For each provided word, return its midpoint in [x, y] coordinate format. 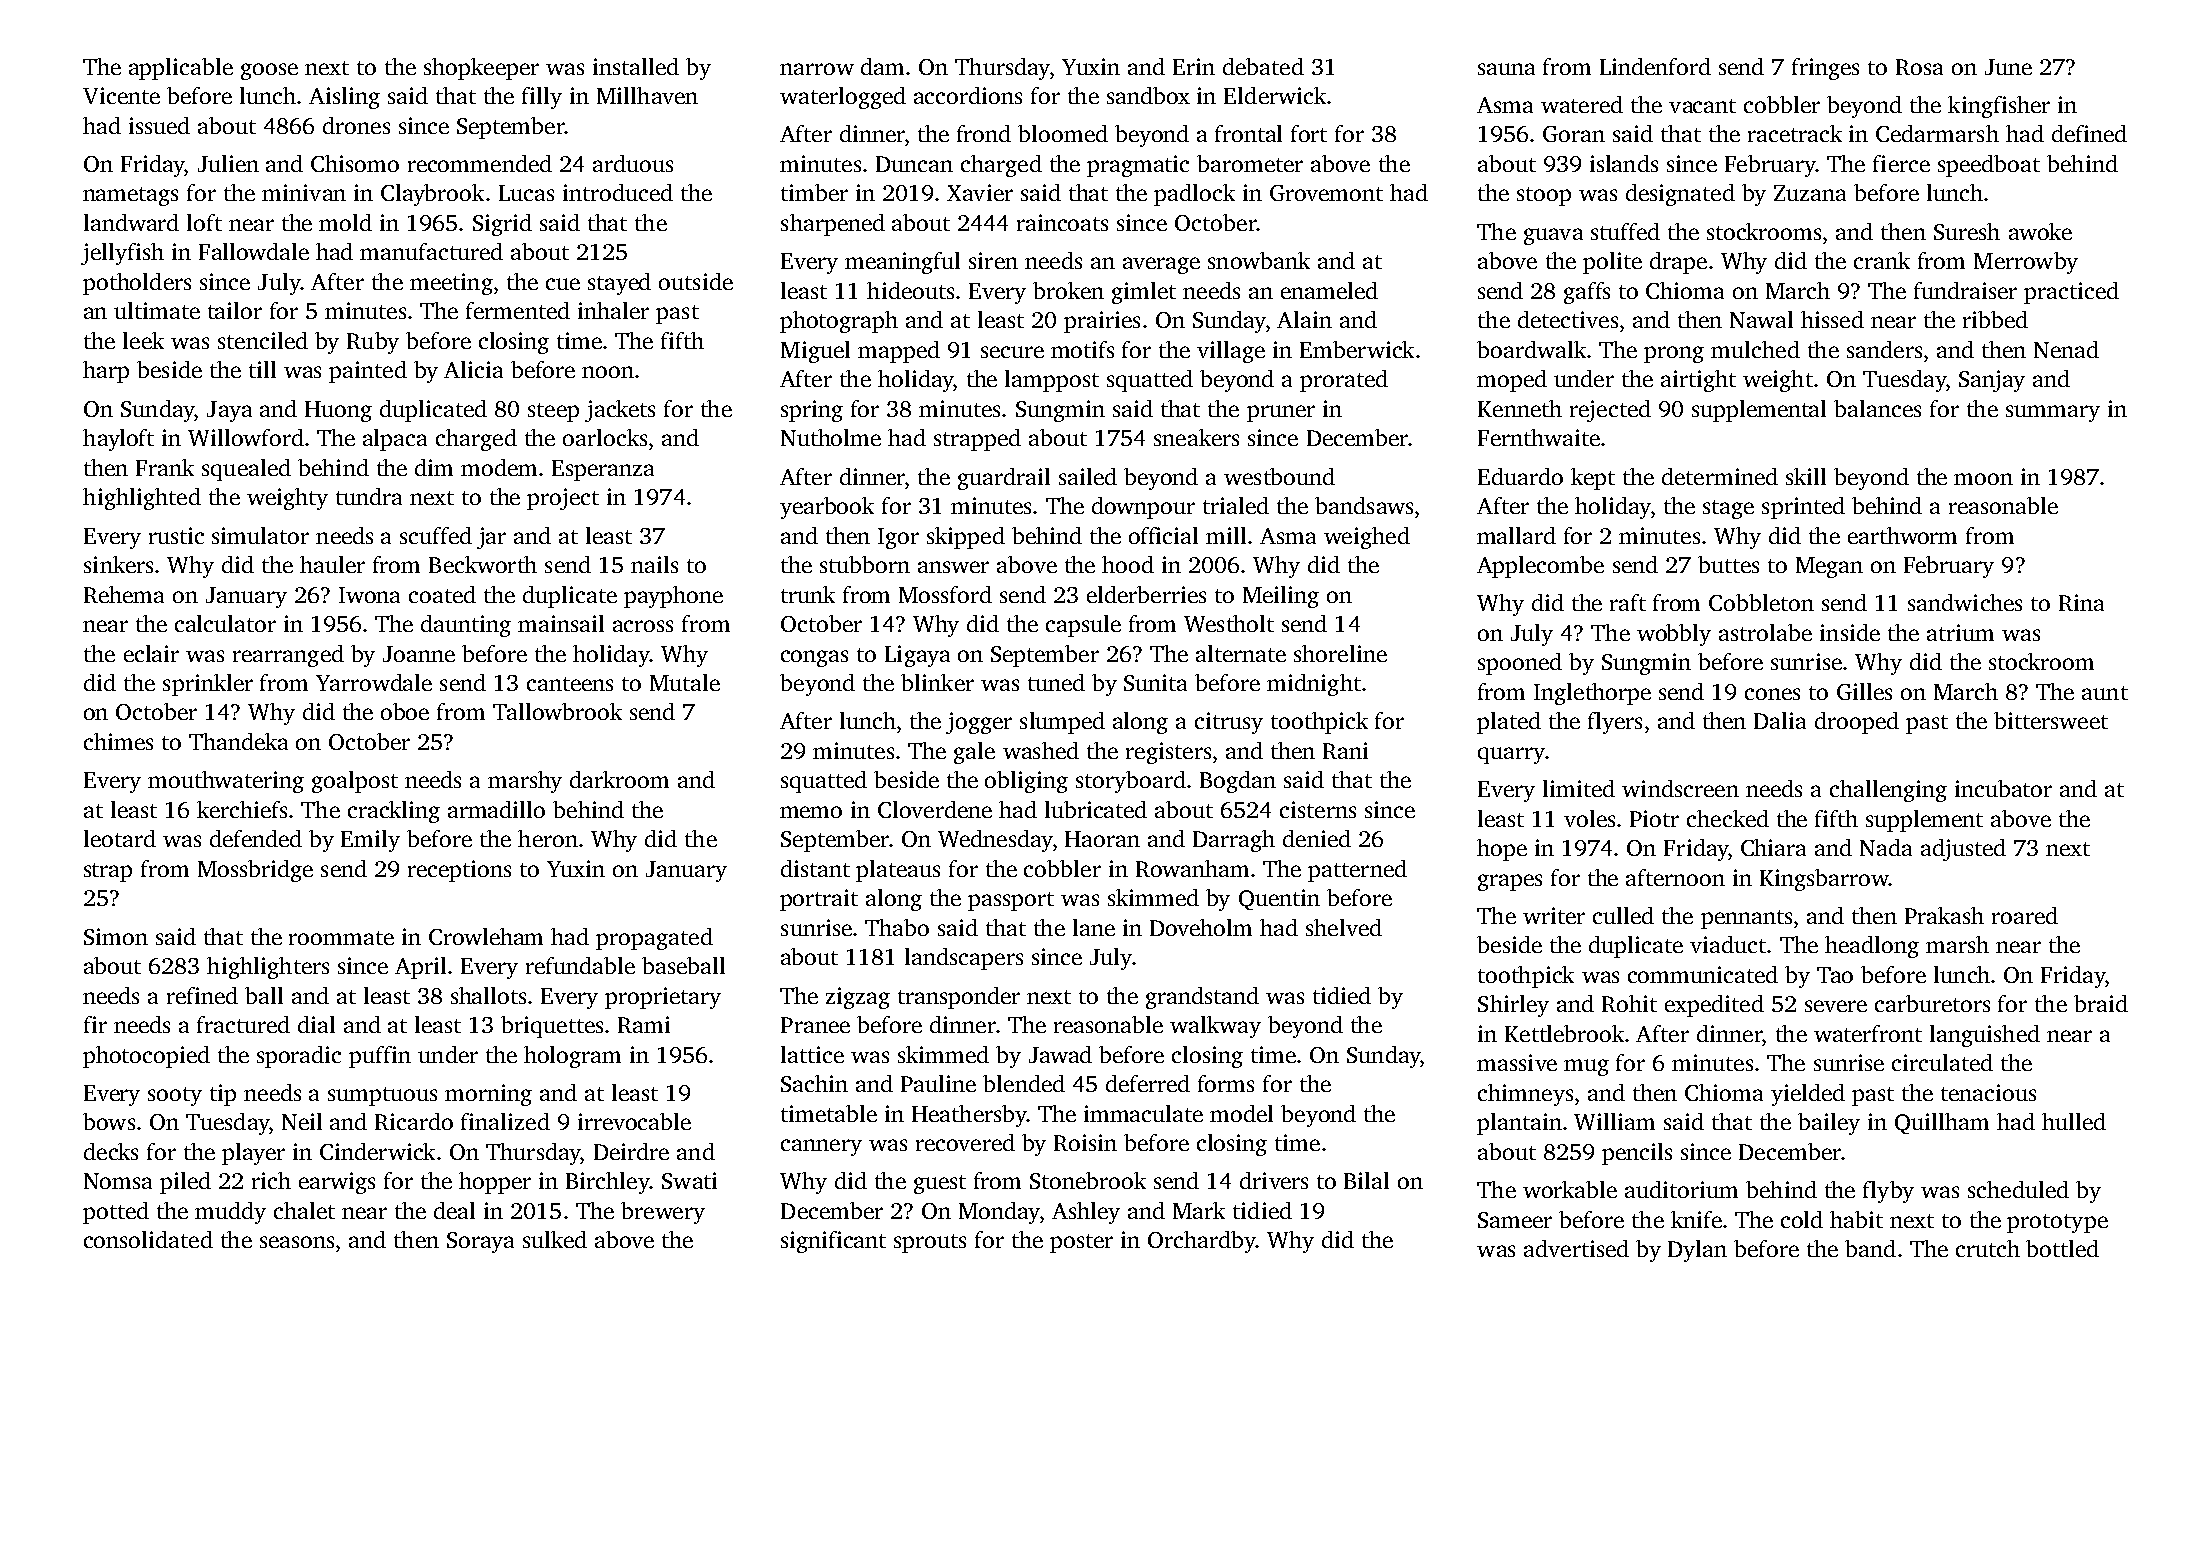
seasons [297, 1242]
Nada [1886, 847]
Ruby [373, 343]
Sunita [1155, 682]
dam [882, 66]
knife [1696, 1219]
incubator [2003, 788]
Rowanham [1192, 868]
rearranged [288, 656]
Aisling [344, 98]
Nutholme [831, 437]
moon [1983, 479]
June [2008, 67]
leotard [120, 838]
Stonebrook [1088, 1180]
